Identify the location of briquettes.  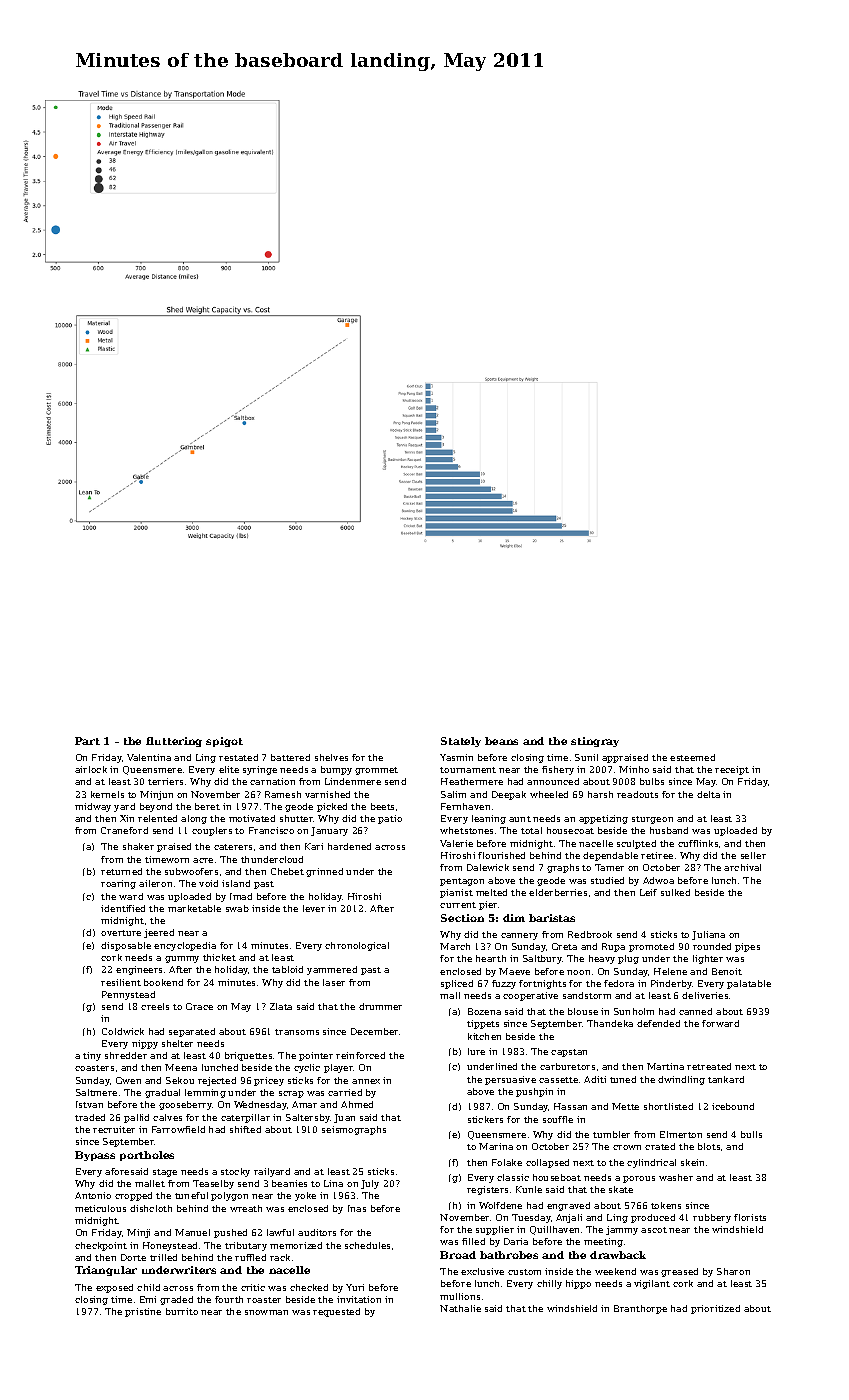
(248, 1056).
